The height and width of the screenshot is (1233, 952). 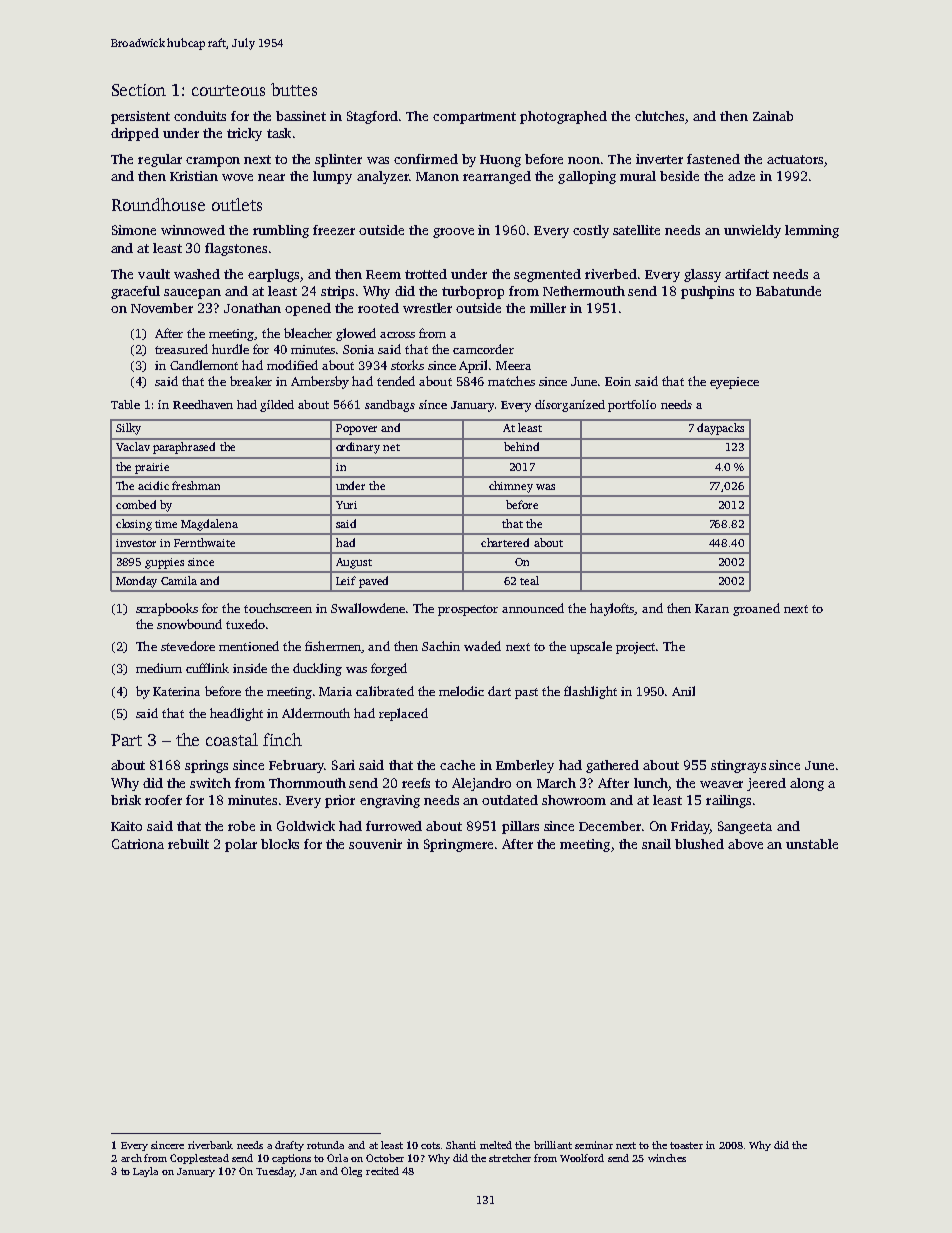 I want to click on above, so click(x=745, y=844).
